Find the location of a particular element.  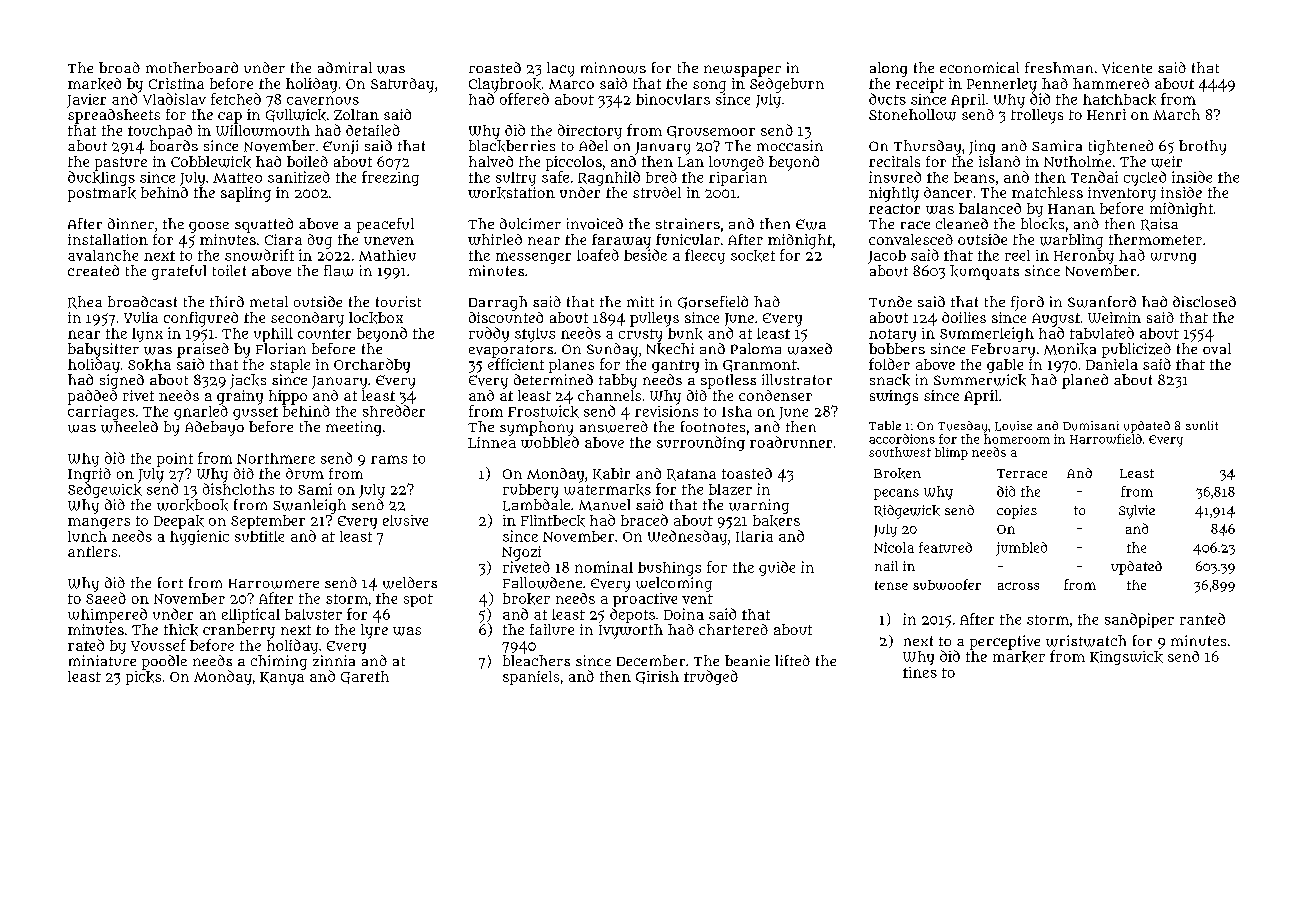

economical is located at coordinates (979, 67).
